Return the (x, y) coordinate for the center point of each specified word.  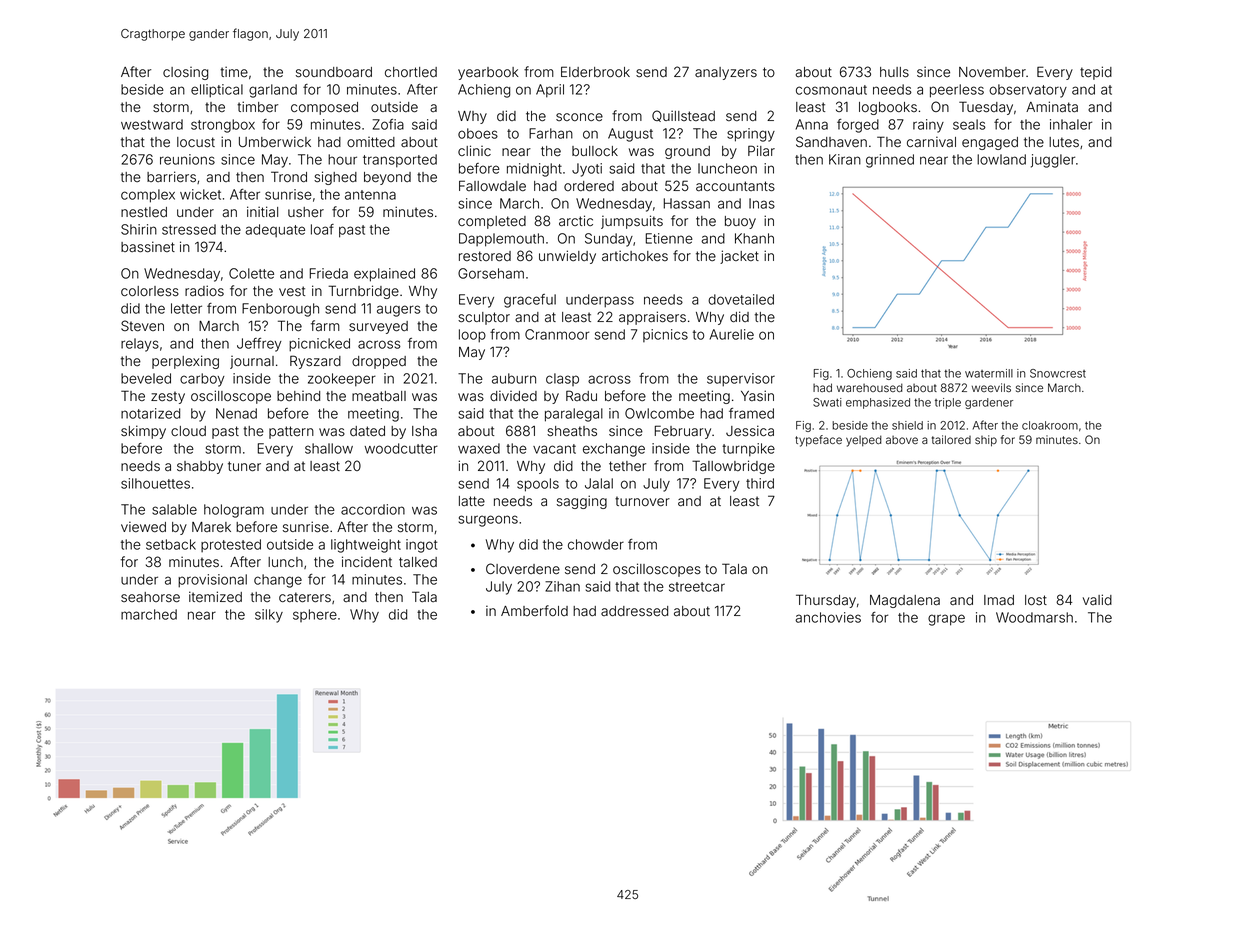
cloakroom (1050, 425)
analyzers (726, 73)
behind (298, 396)
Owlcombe (659, 413)
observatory (1028, 91)
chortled (411, 72)
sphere (315, 615)
